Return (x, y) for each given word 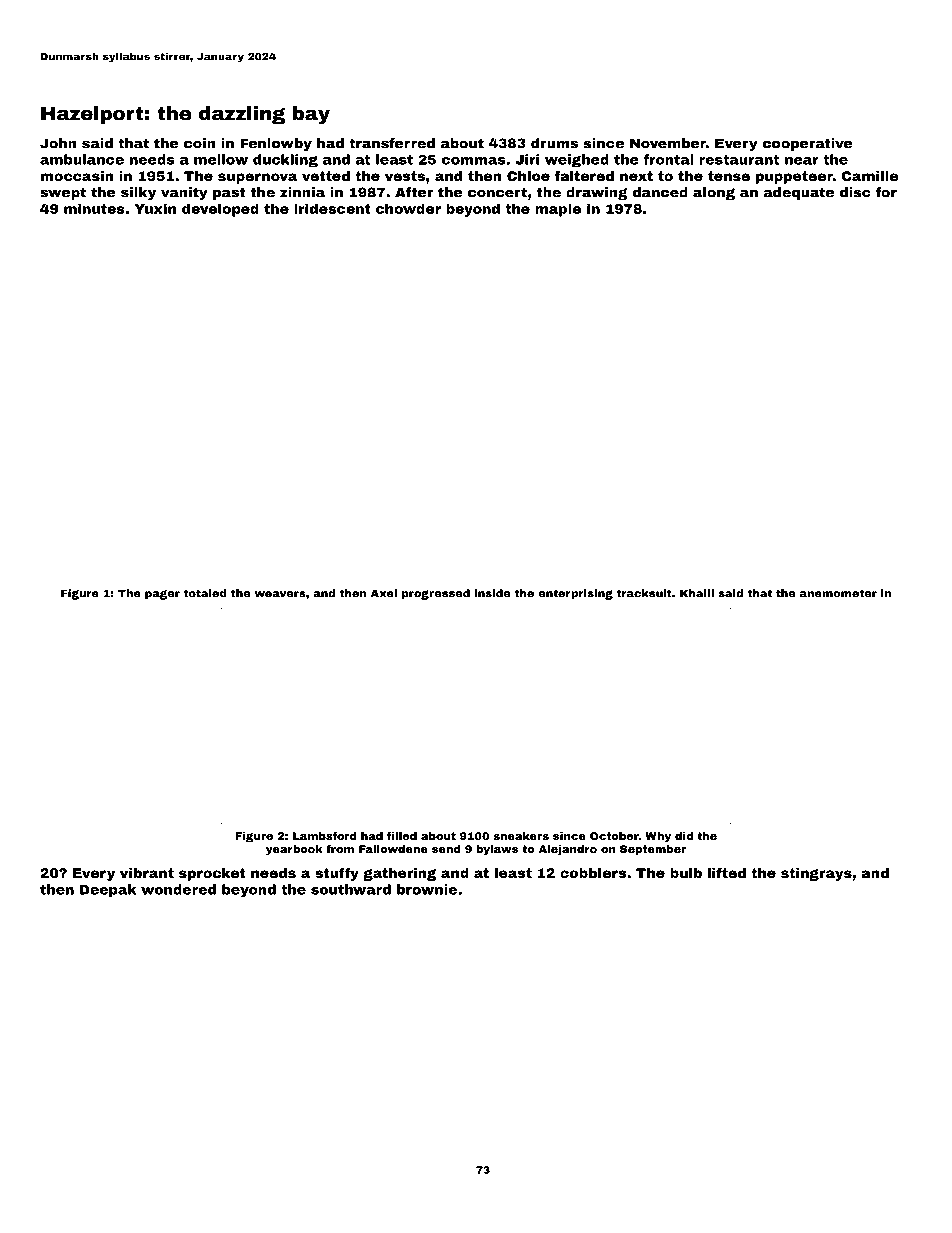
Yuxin (155, 208)
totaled (205, 593)
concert (497, 192)
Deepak (108, 890)
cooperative (808, 144)
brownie (427, 889)
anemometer (838, 593)
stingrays (816, 874)
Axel (384, 593)
